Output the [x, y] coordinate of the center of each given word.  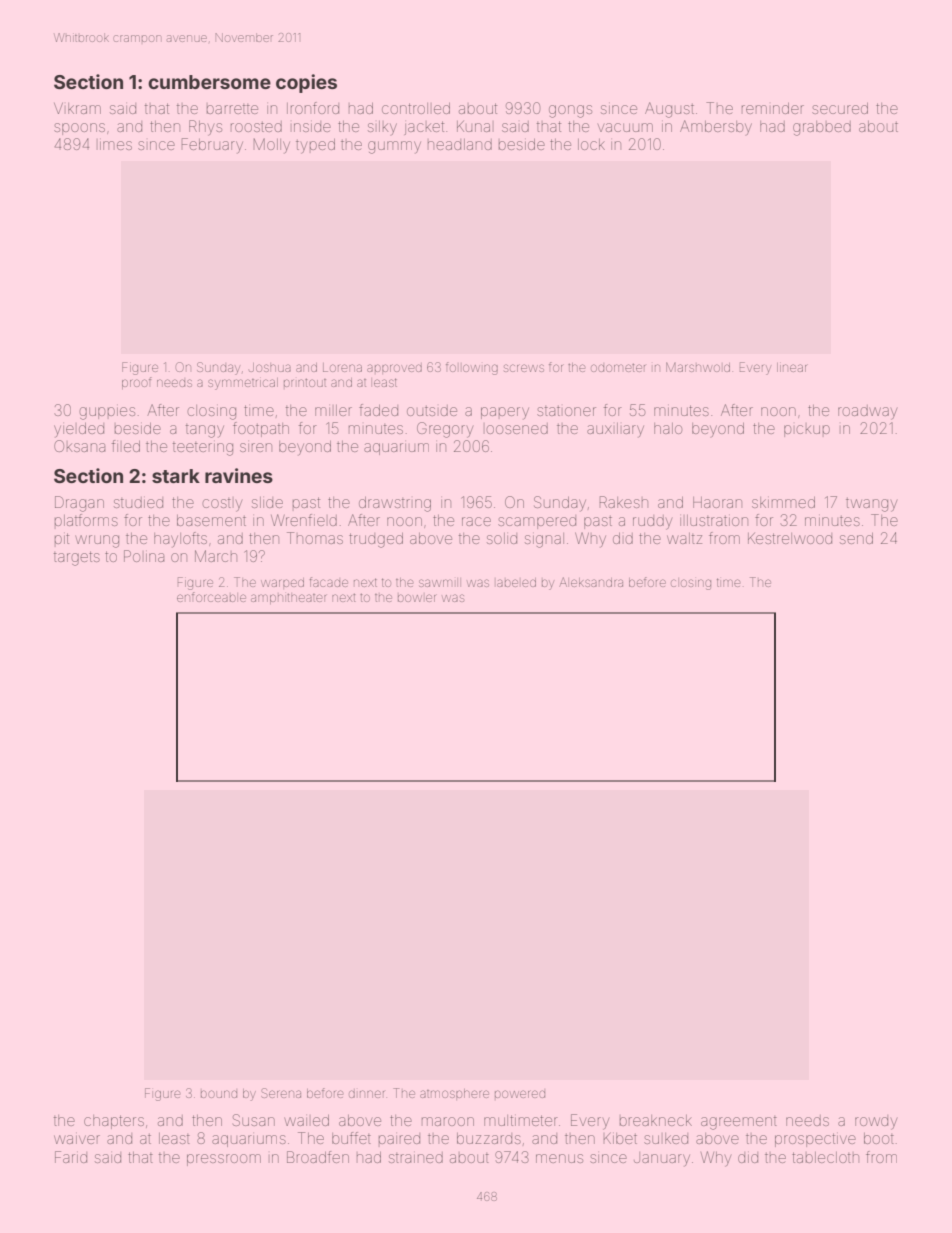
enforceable [211, 597]
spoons [79, 129]
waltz [684, 538]
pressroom [224, 1160]
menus [559, 1158]
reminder [773, 108]
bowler [417, 598]
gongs [570, 111]
